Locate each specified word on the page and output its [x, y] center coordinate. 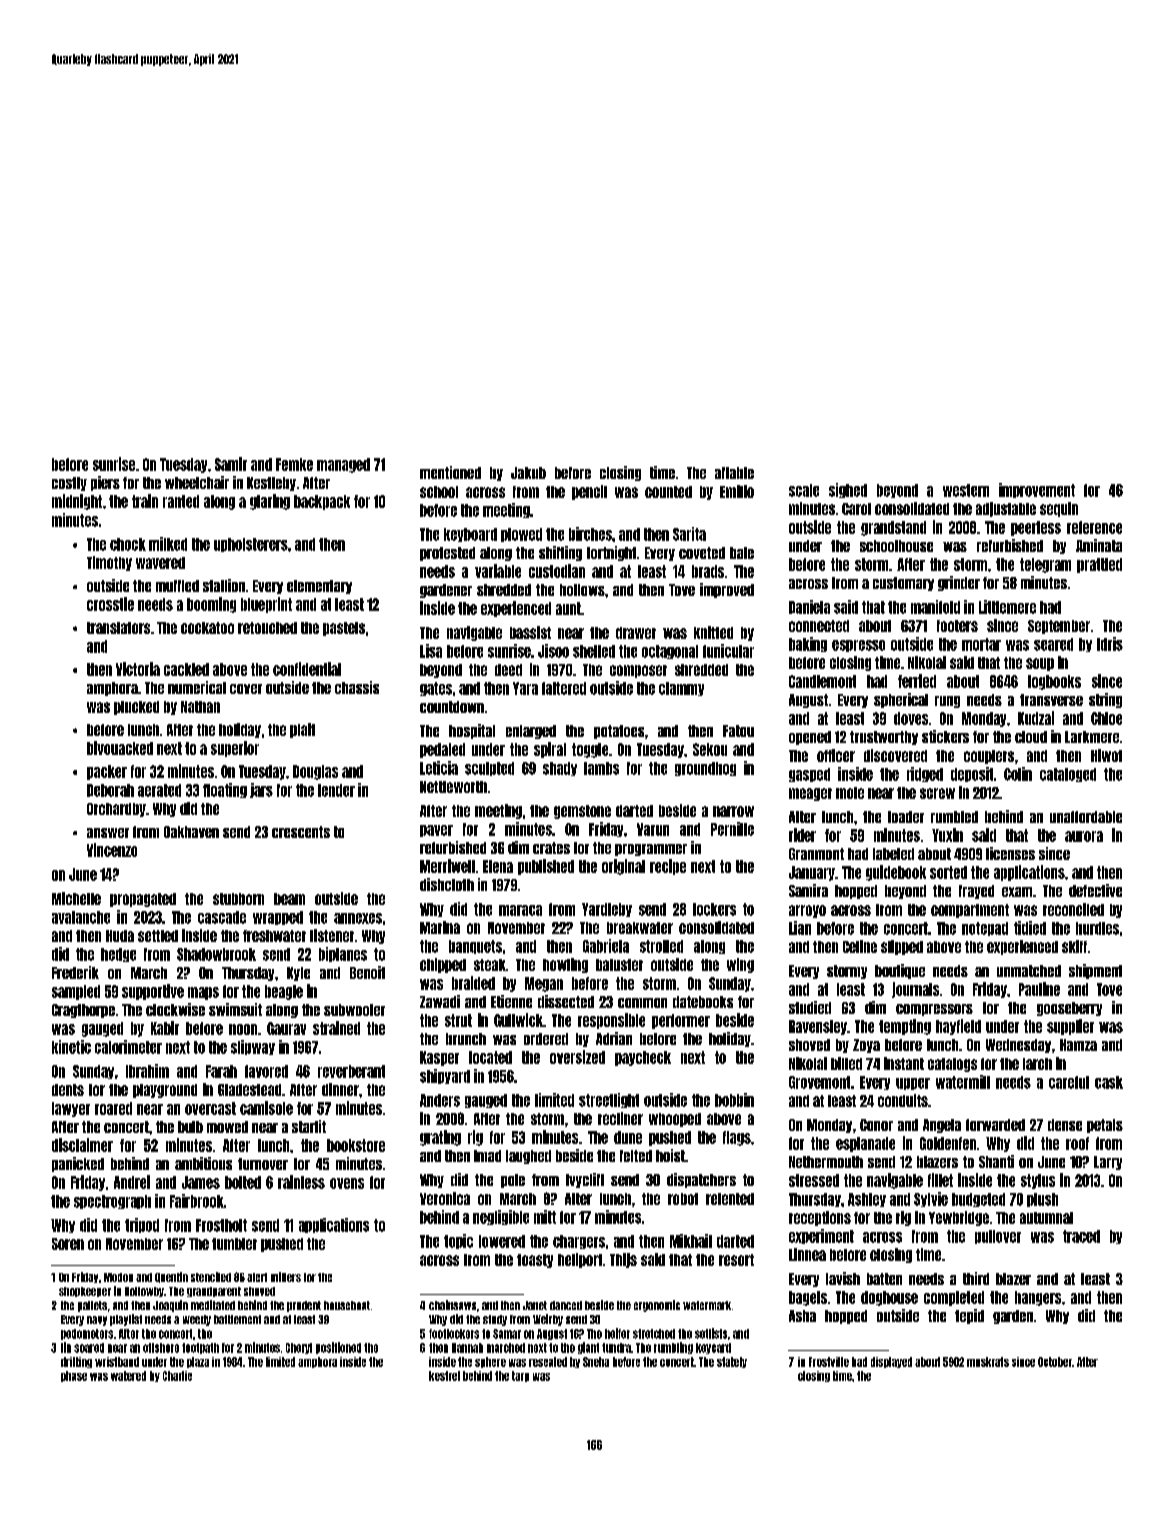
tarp [520, 1376]
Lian [800, 928]
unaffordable [1086, 817]
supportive [153, 992]
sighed [848, 490]
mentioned [450, 472]
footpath [200, 1348]
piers [105, 483]
